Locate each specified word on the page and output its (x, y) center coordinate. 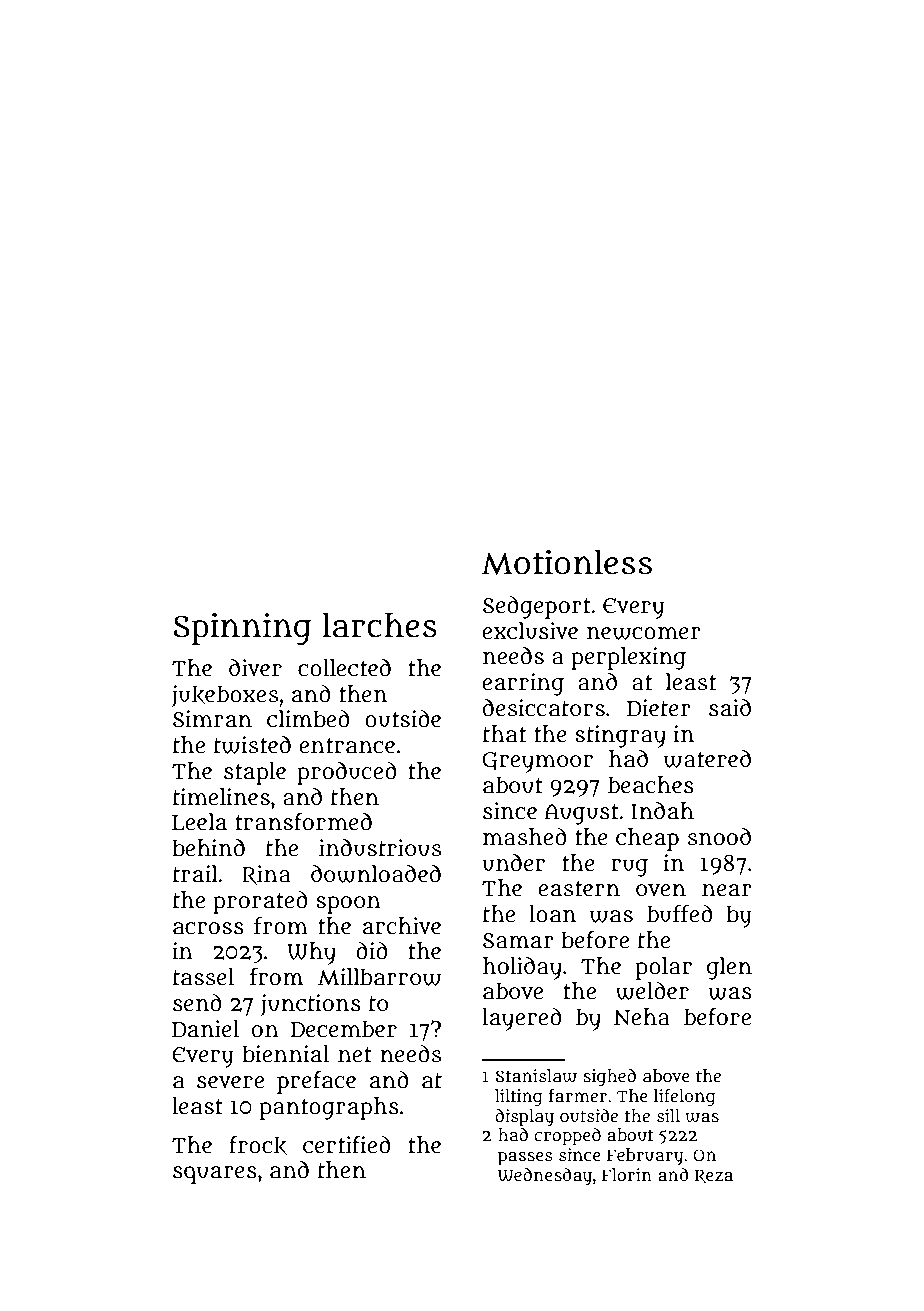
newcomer (644, 633)
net (355, 1055)
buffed (680, 914)
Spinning (242, 629)
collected (344, 668)
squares (215, 1175)
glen (729, 968)
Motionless (567, 562)
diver (255, 668)
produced (347, 773)
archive (402, 926)
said (730, 708)
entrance (347, 746)
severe (230, 1082)
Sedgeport (537, 607)
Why (312, 953)
